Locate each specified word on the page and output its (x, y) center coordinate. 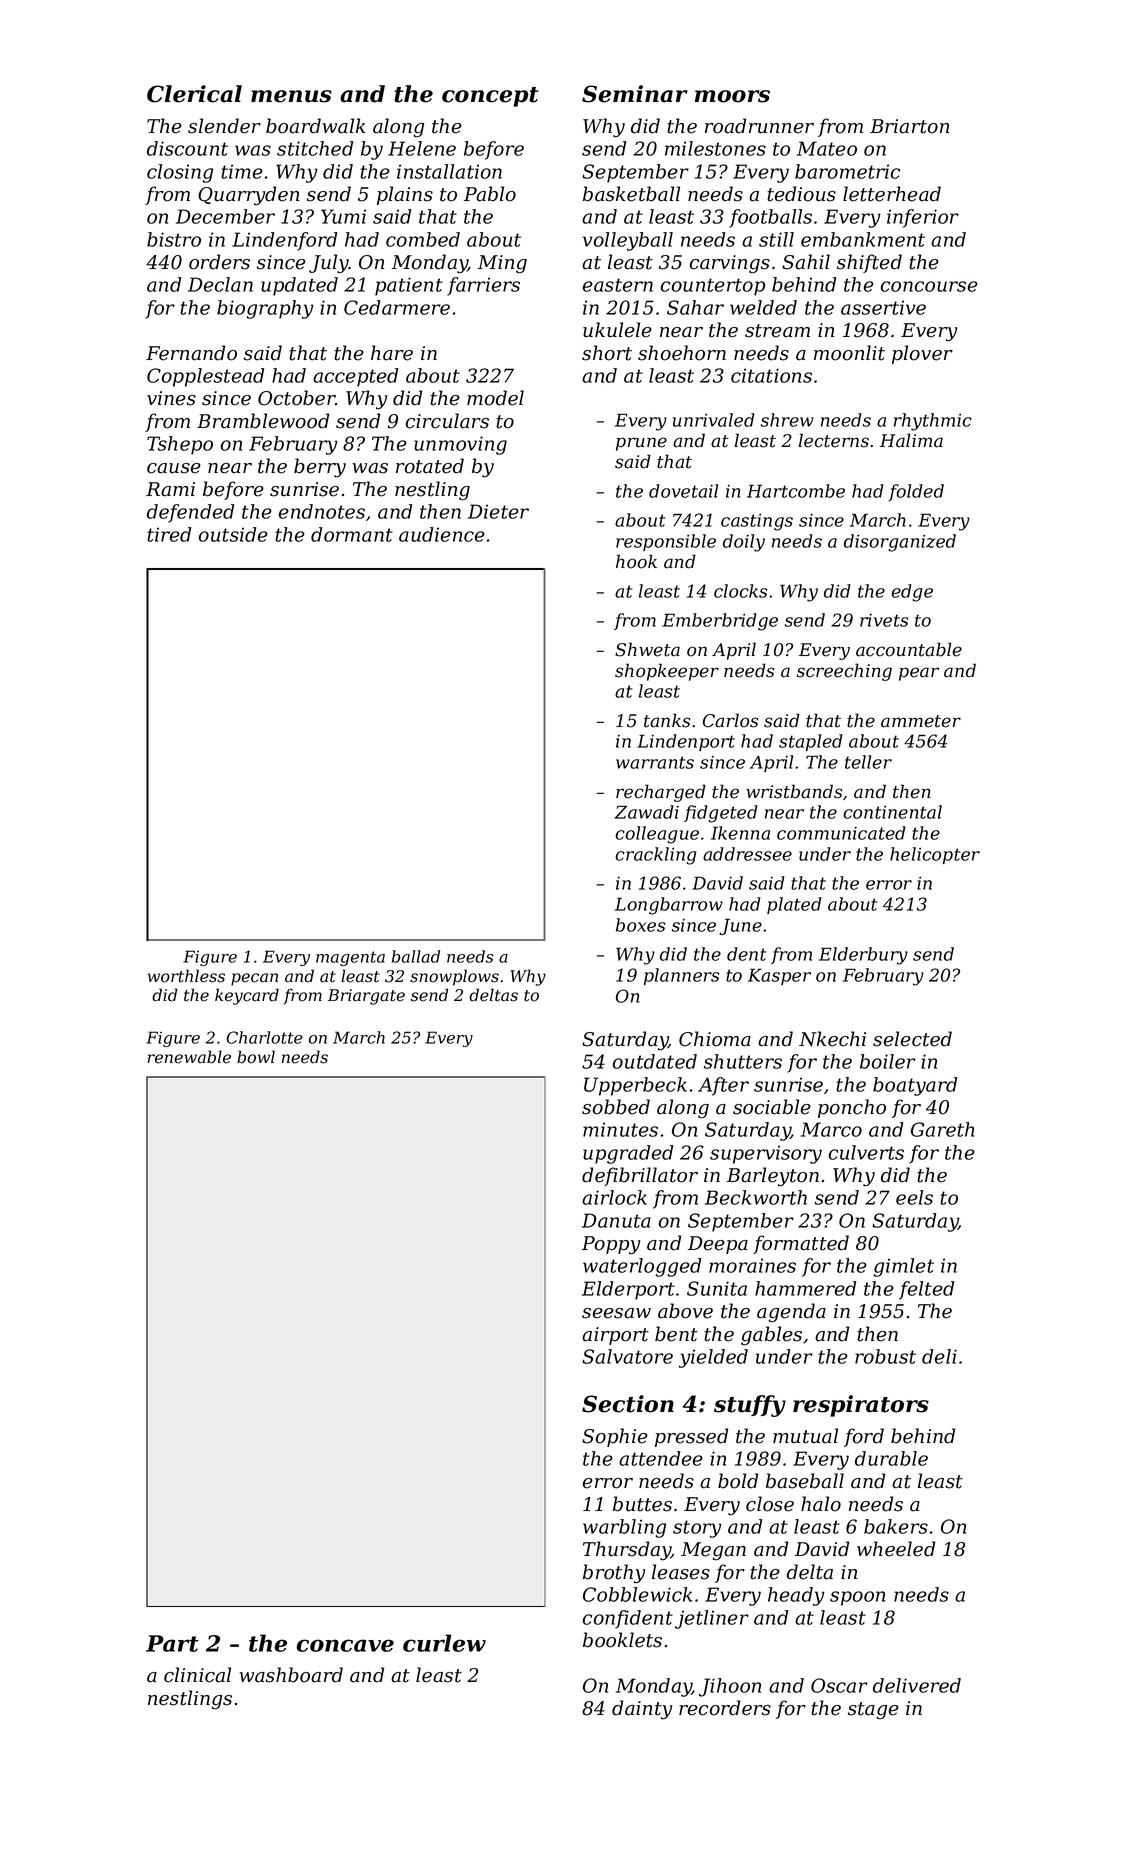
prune (641, 444)
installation (449, 171)
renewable (189, 1057)
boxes (640, 925)
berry (320, 468)
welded (763, 307)
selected (912, 1039)
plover (922, 354)
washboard (291, 1675)
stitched (315, 148)
